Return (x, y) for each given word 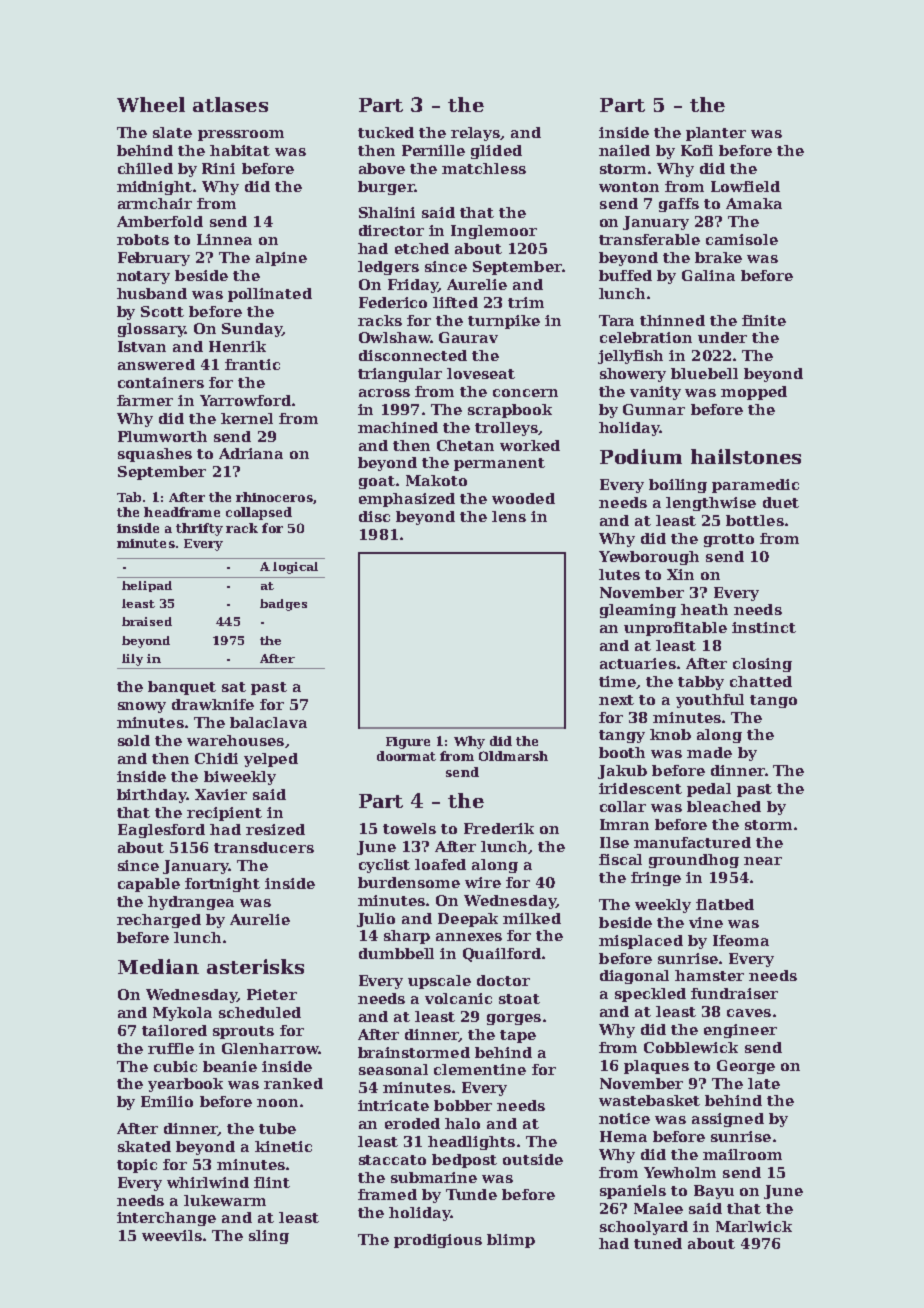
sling (269, 1237)
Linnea (224, 239)
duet (781, 502)
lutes (619, 574)
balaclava (268, 722)
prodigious (438, 1241)
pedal (709, 790)
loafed (440, 864)
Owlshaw (395, 337)
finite (764, 320)
